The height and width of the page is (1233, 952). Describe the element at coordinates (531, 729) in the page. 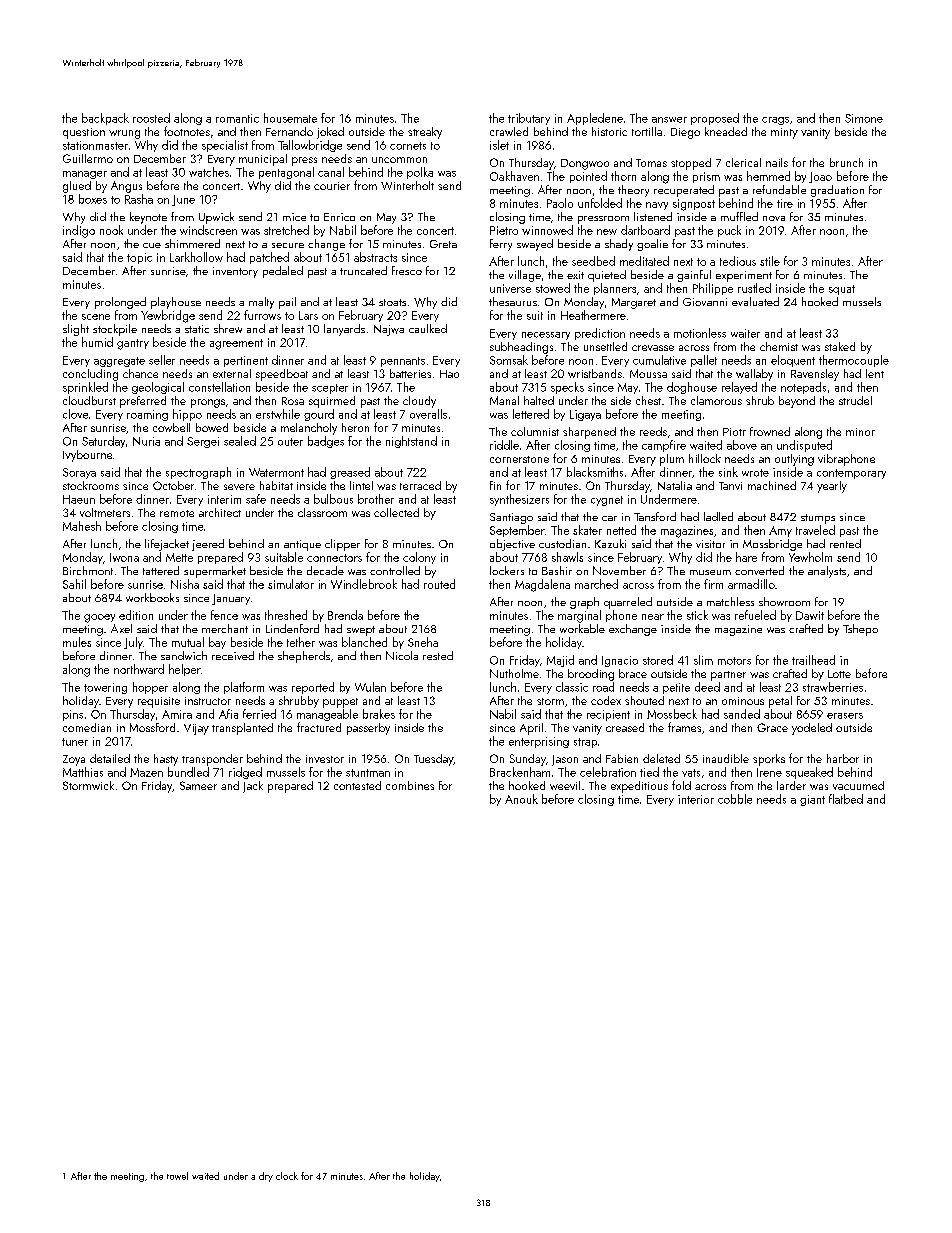

I see `April` at that location.
